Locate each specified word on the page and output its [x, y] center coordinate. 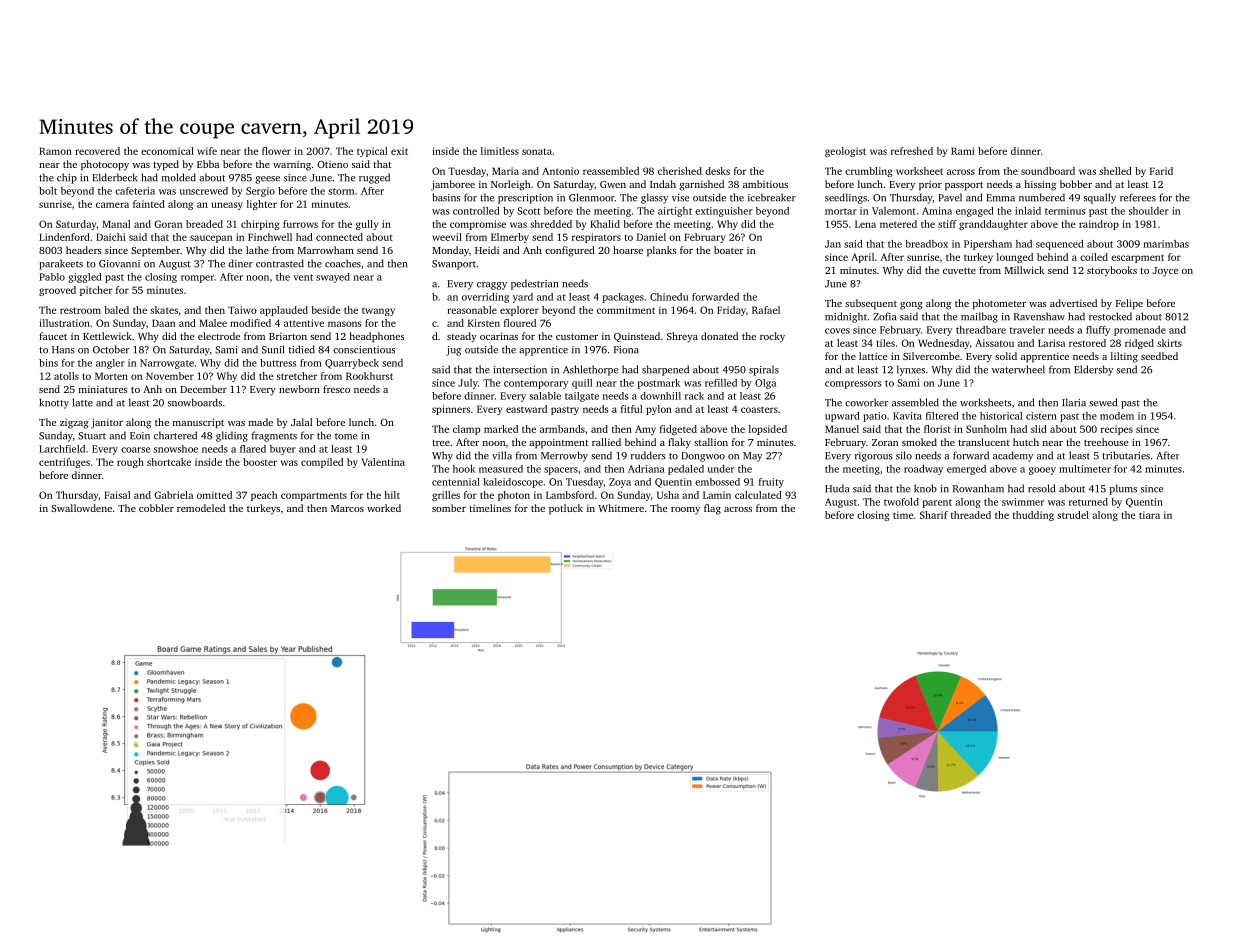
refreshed [912, 151]
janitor [107, 423]
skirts [1169, 343]
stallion [711, 442]
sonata [537, 151]
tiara [1149, 515]
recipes [1117, 430]
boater [729, 250]
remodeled [201, 508]
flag [712, 509]
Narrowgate [167, 364]
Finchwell [270, 237]
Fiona [626, 350]
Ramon [55, 151]
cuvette [959, 271]
